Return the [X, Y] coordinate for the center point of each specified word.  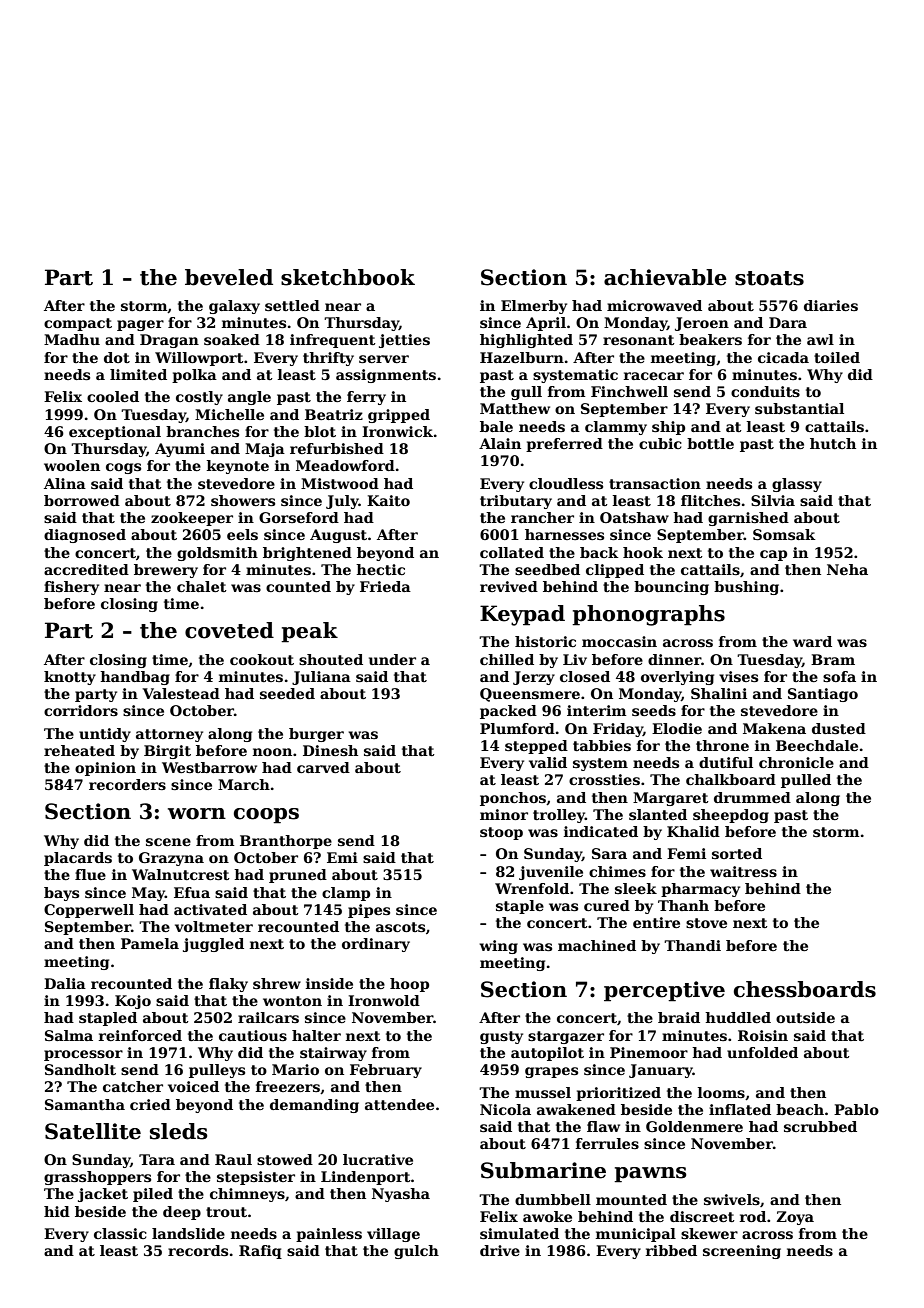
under [392, 659]
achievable [665, 277]
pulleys [217, 1071]
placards [78, 859]
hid [57, 1211]
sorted [737, 853]
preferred [564, 445]
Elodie [677, 728]
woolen [72, 465]
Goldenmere [694, 1126]
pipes [369, 911]
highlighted [526, 341]
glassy [797, 485]
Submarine [543, 1170]
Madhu [72, 339]
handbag [135, 678]
